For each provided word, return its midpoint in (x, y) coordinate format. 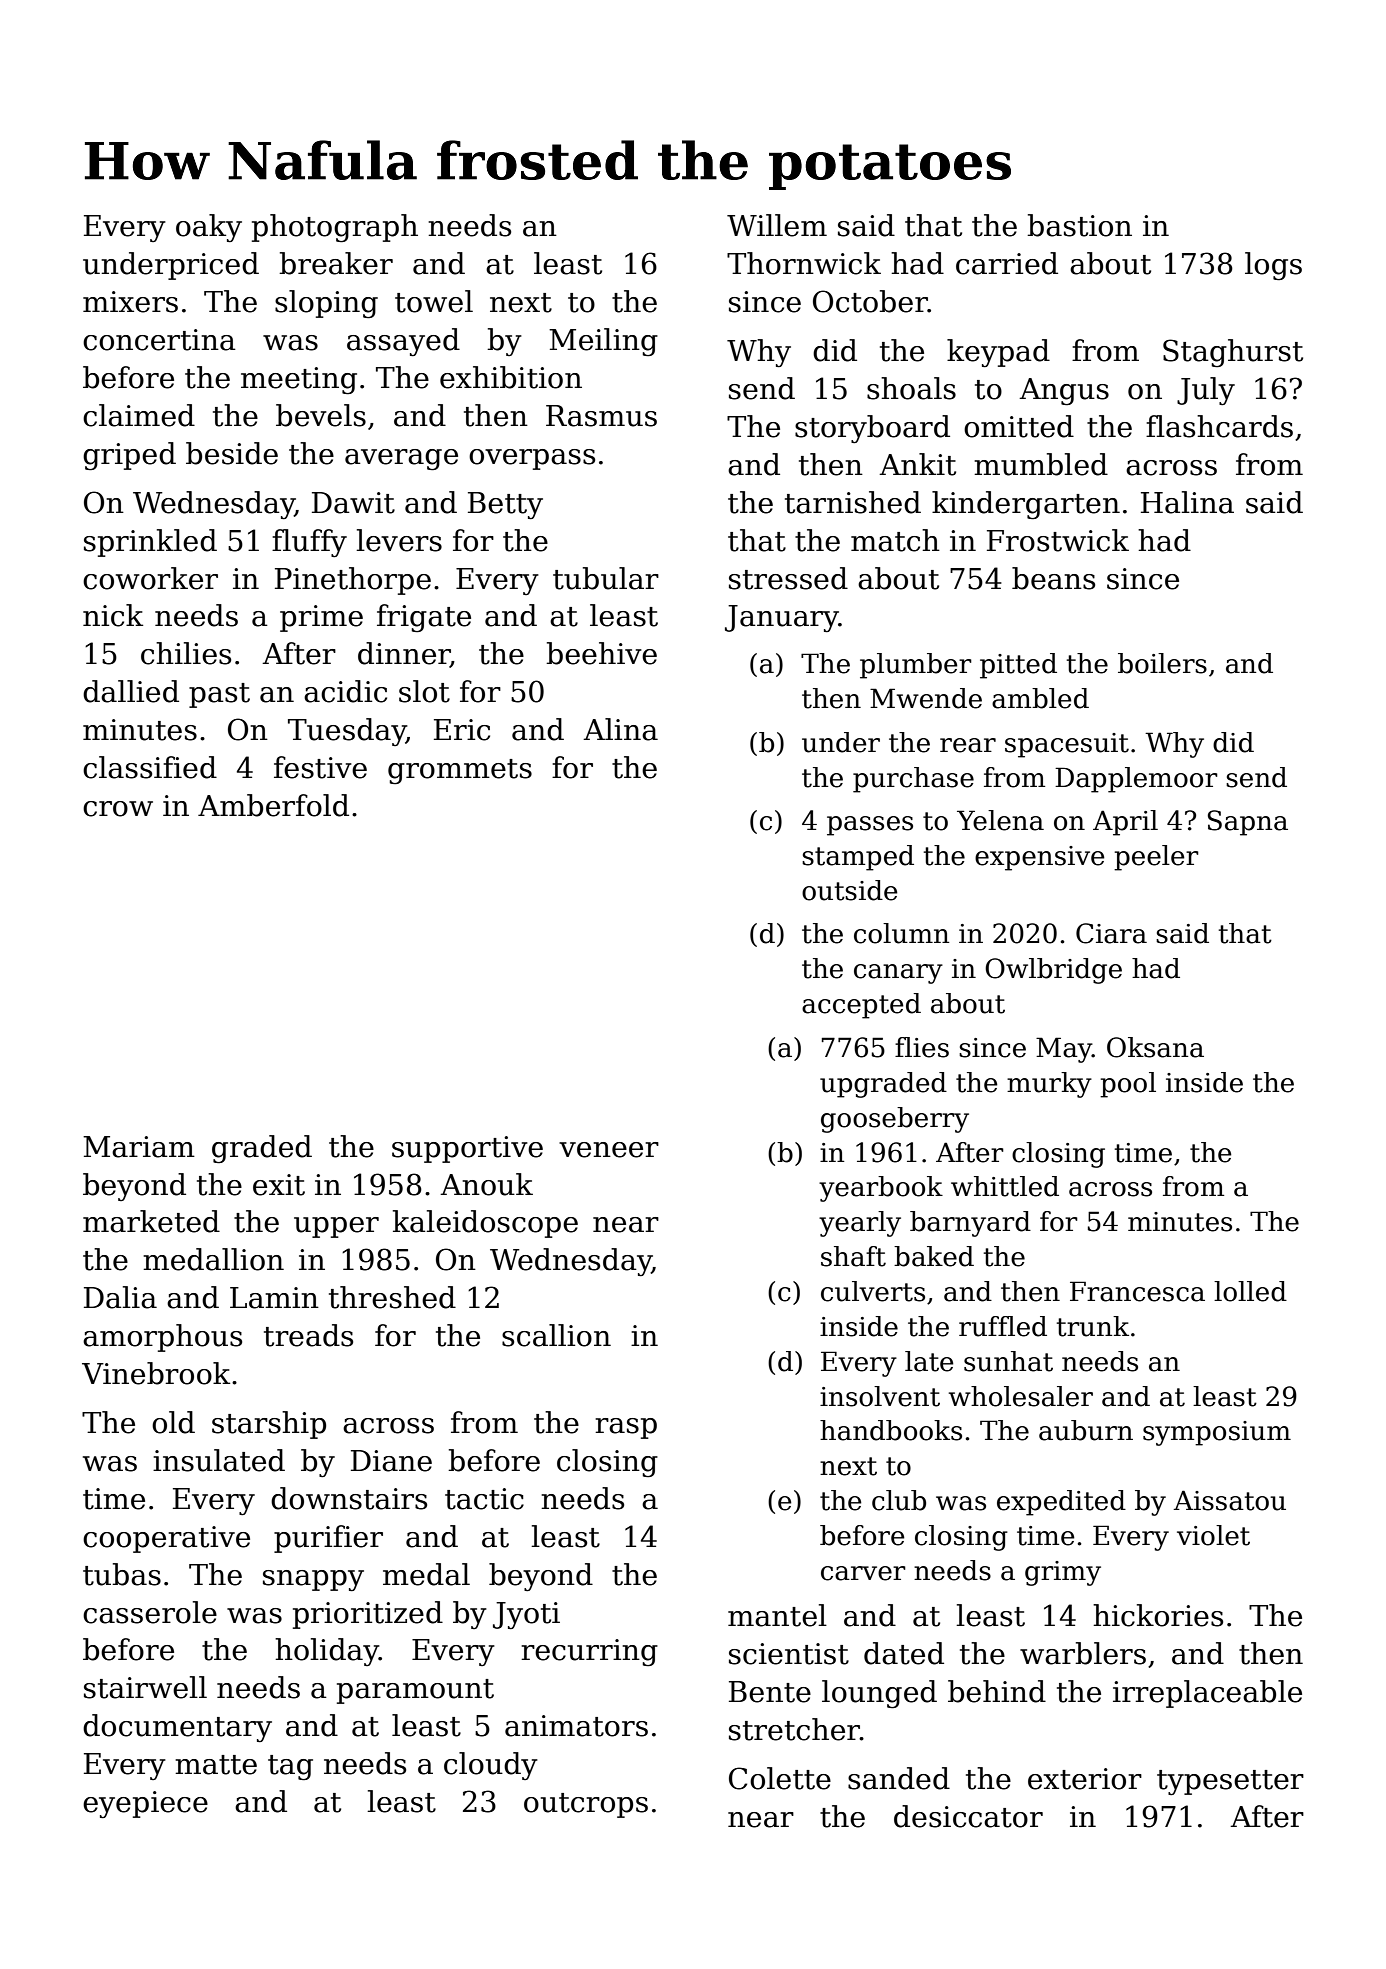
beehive (601, 653)
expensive (1039, 858)
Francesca (1137, 1291)
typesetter (1230, 1782)
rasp (626, 1428)
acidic (345, 691)
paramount (415, 1691)
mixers (130, 302)
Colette (780, 1778)
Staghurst (1233, 353)
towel (434, 301)
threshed (392, 1297)
